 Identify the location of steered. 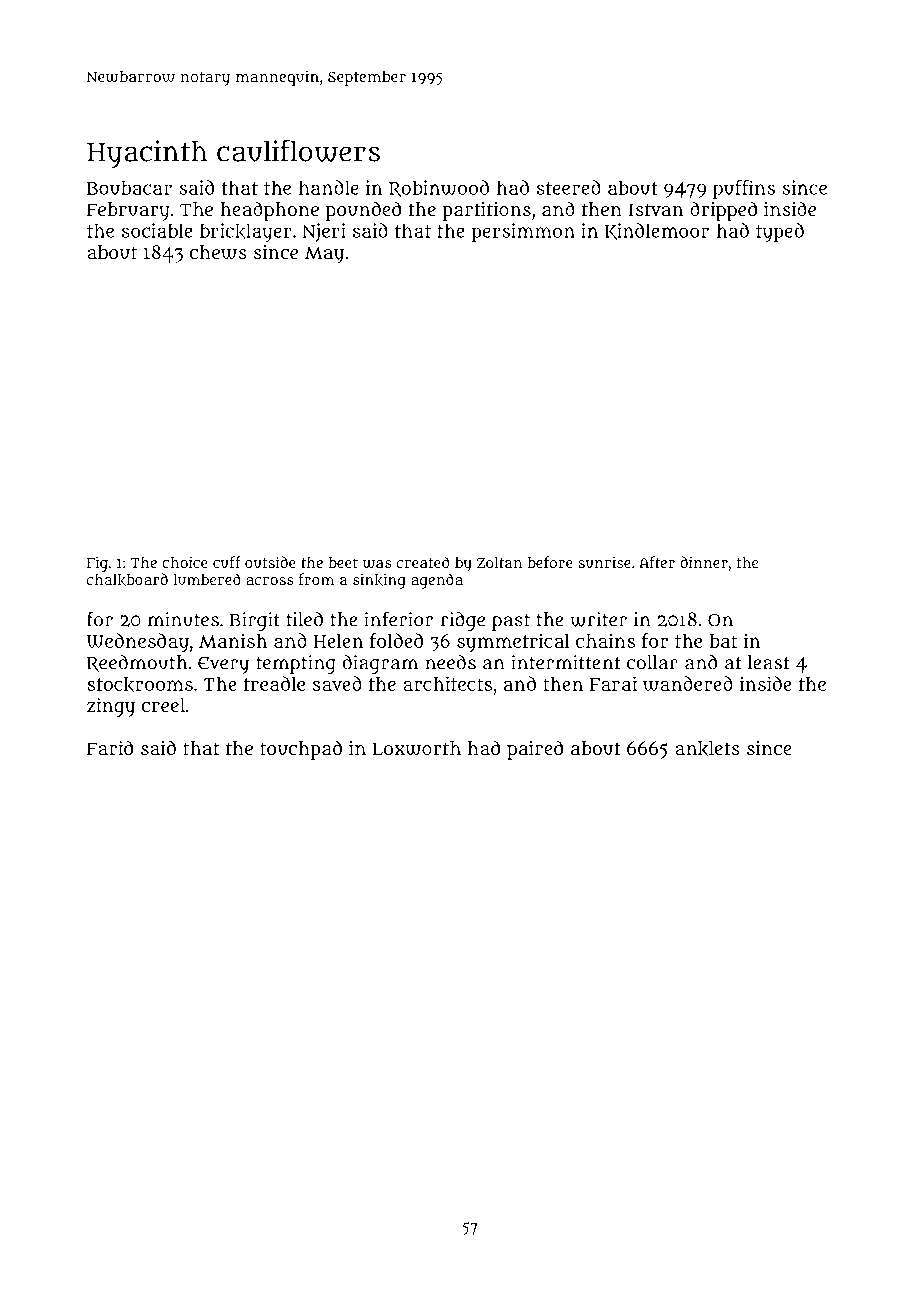
(569, 187).
